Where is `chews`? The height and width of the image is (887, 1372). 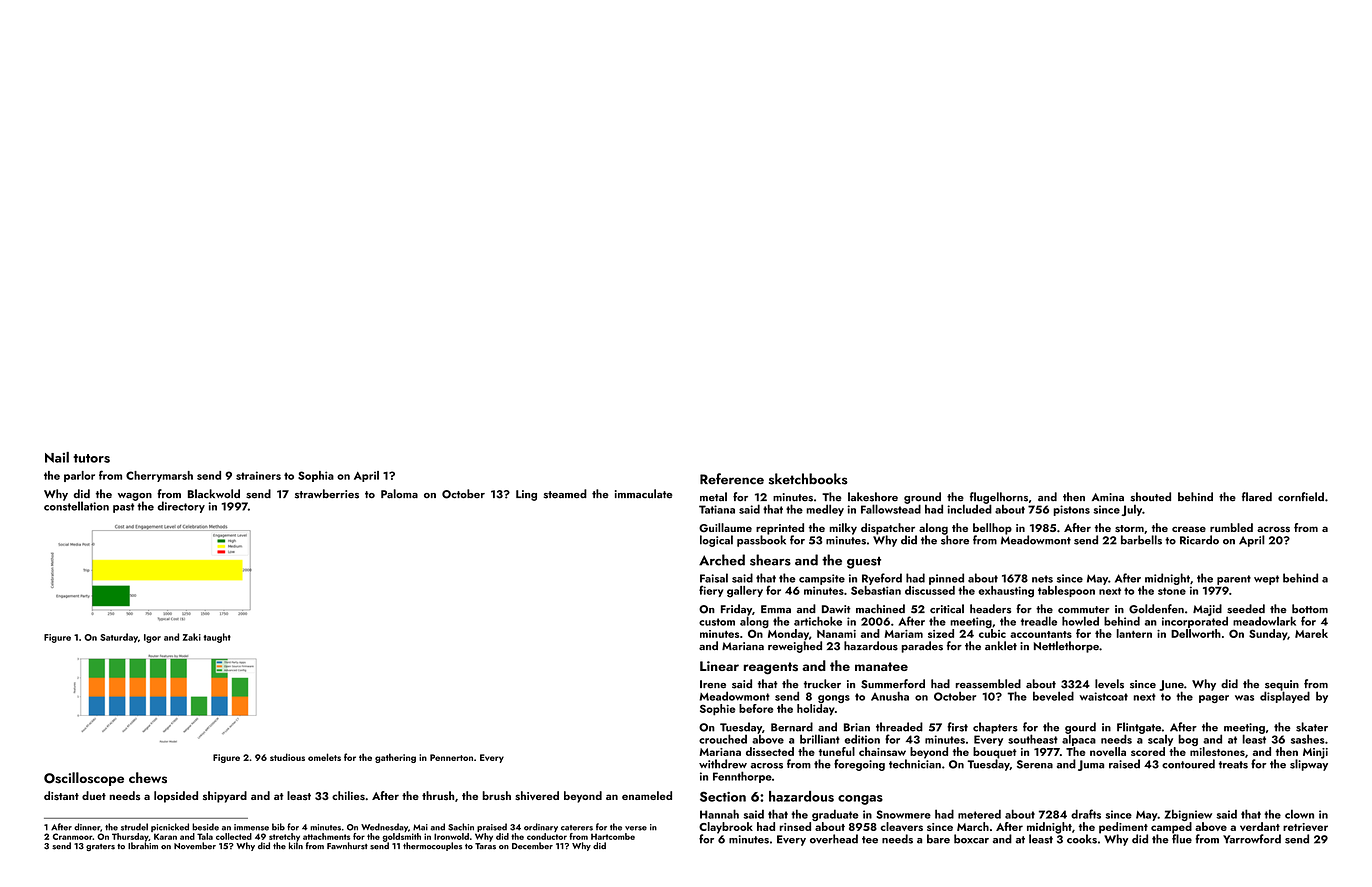
chews is located at coordinates (148, 778).
